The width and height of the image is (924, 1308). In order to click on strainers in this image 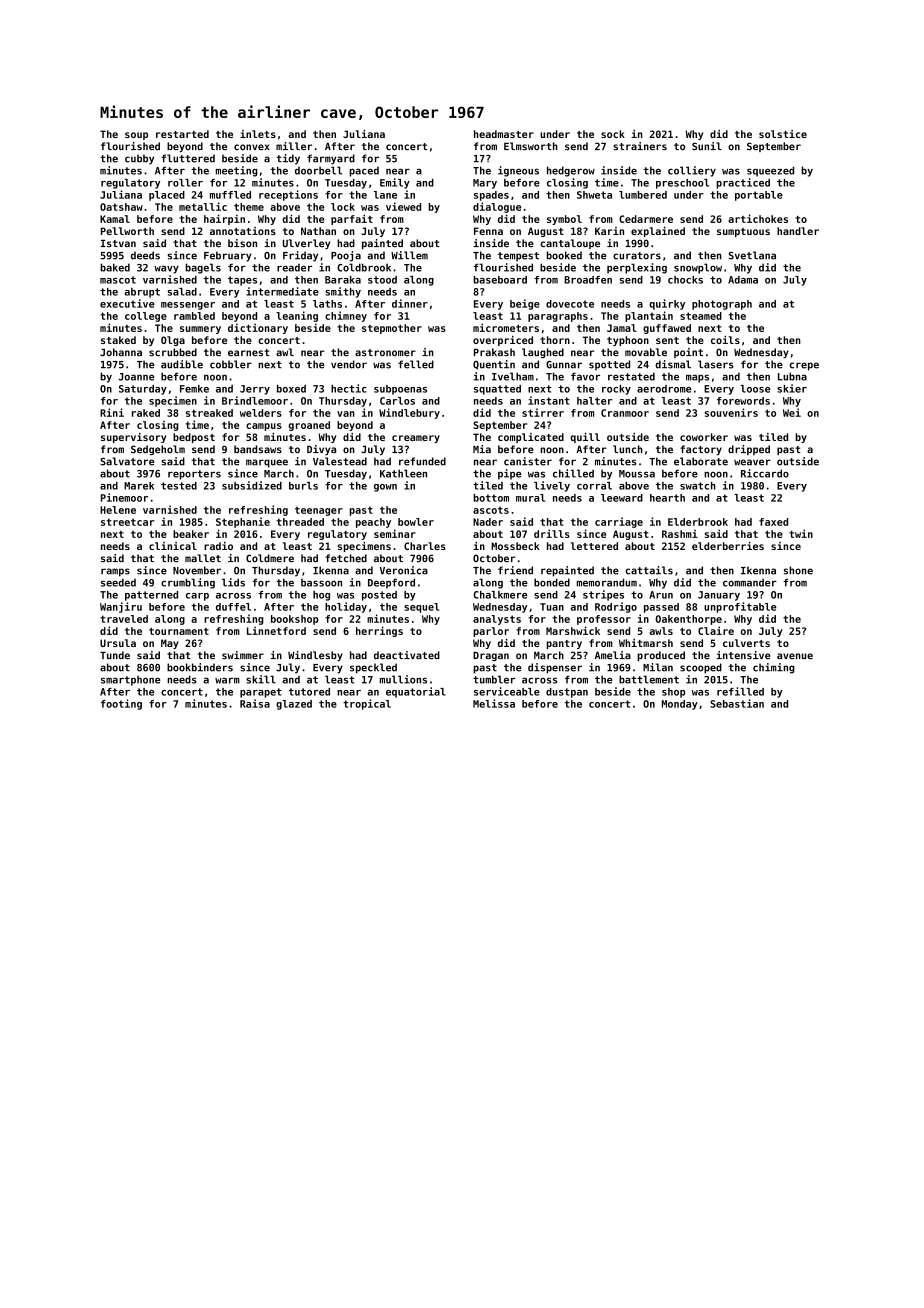, I will do `click(640, 146)`.
